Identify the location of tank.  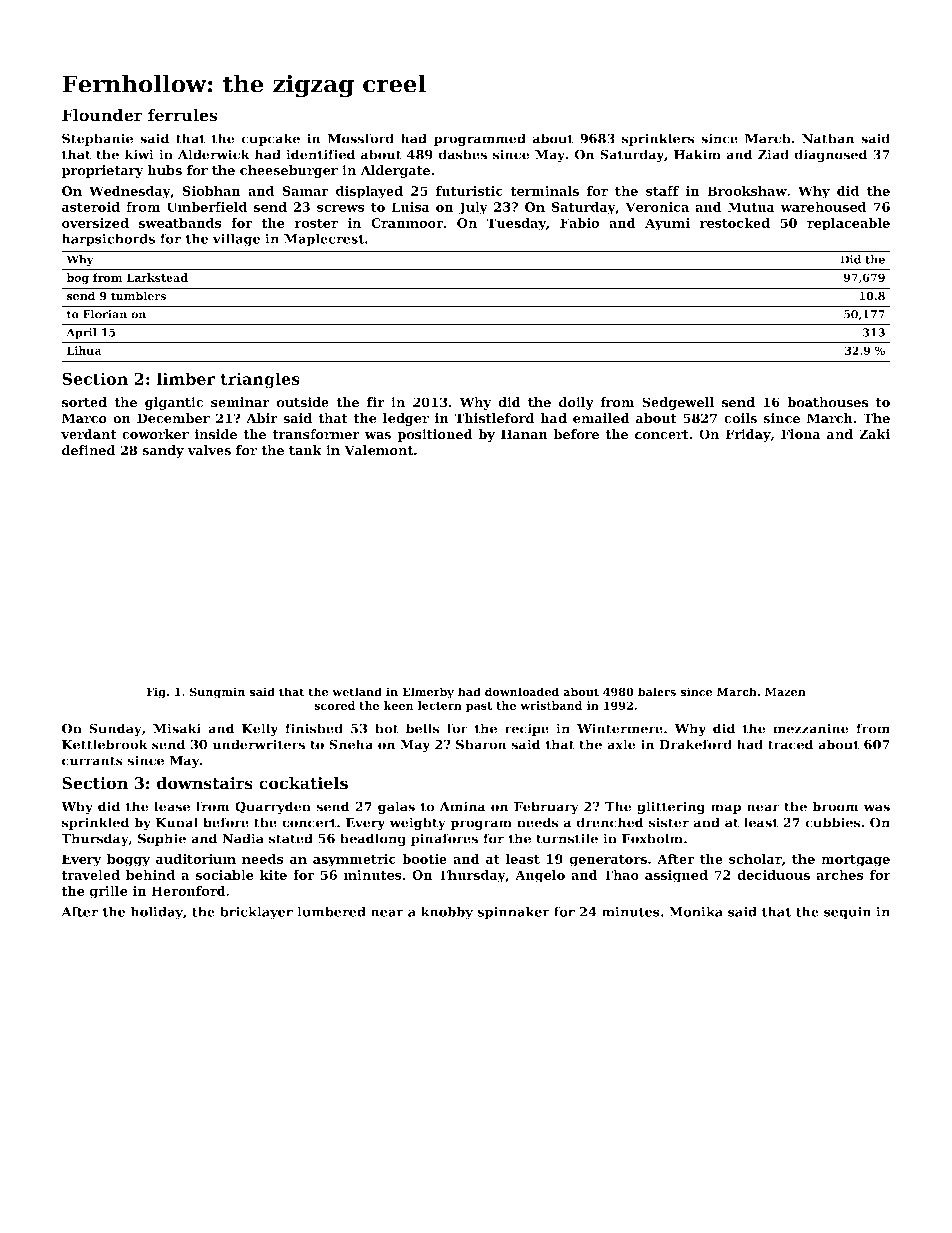
(305, 450).
